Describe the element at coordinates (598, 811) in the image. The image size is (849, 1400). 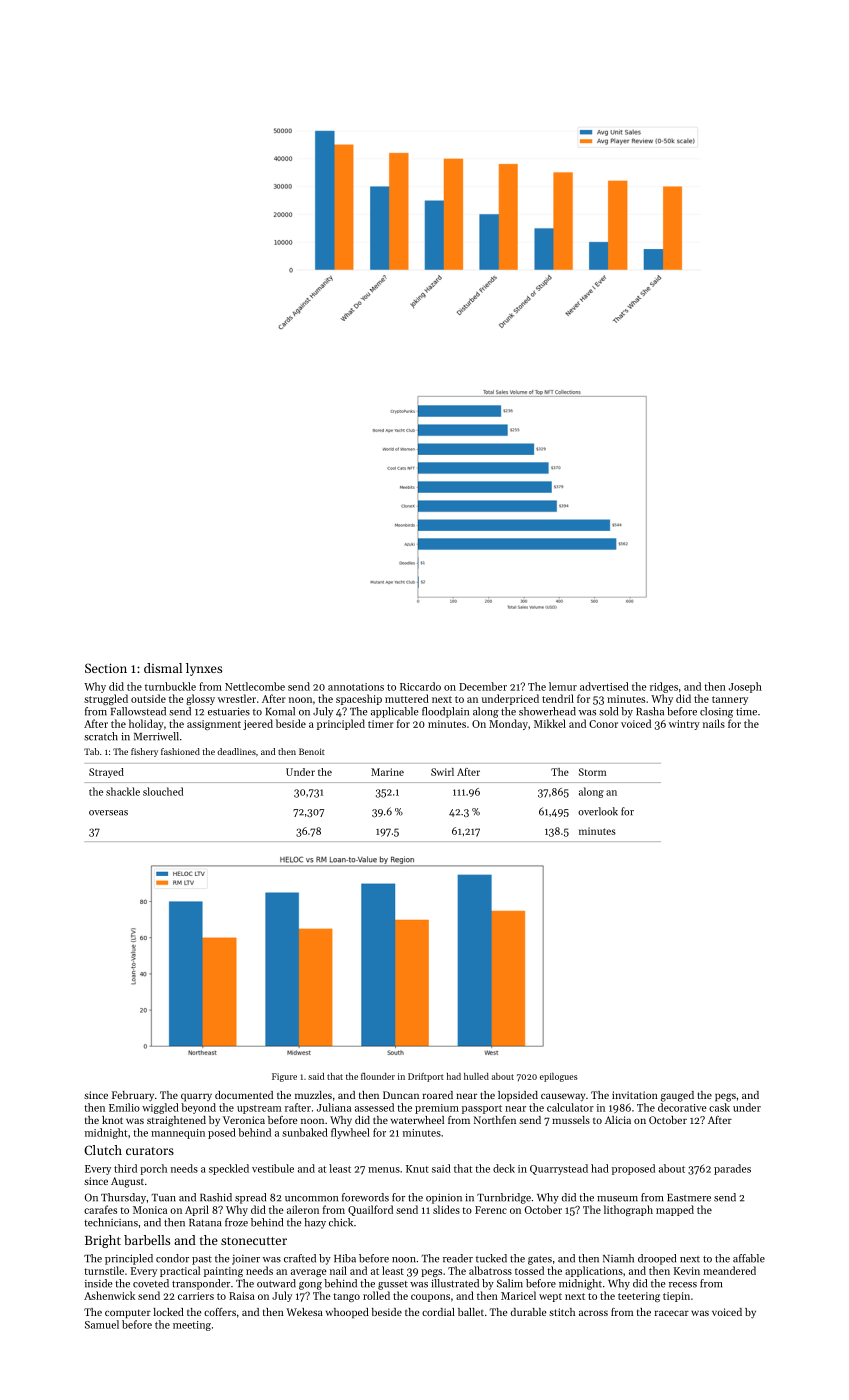
I see `overlook` at that location.
